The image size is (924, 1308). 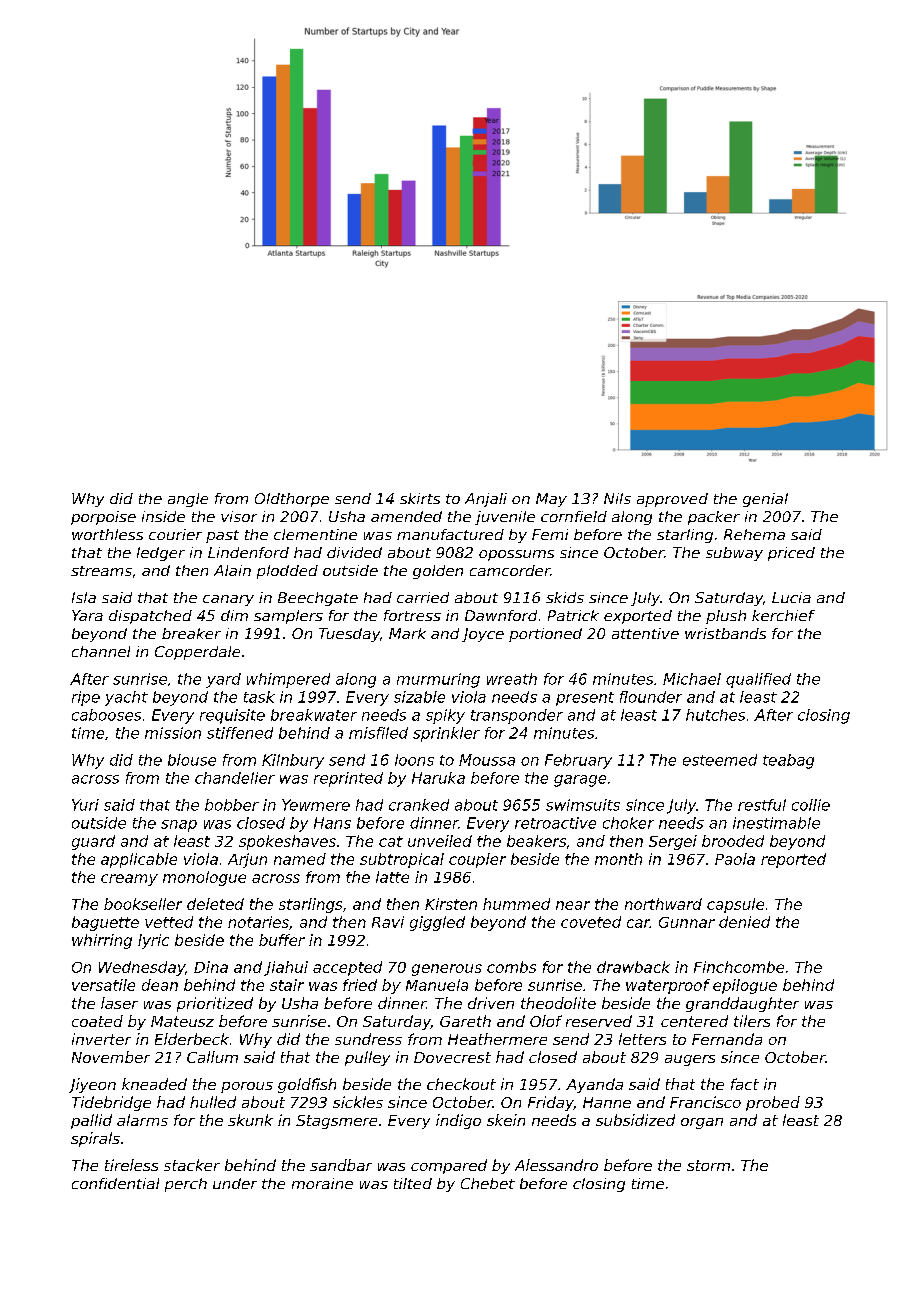 I want to click on latte, so click(x=392, y=877).
